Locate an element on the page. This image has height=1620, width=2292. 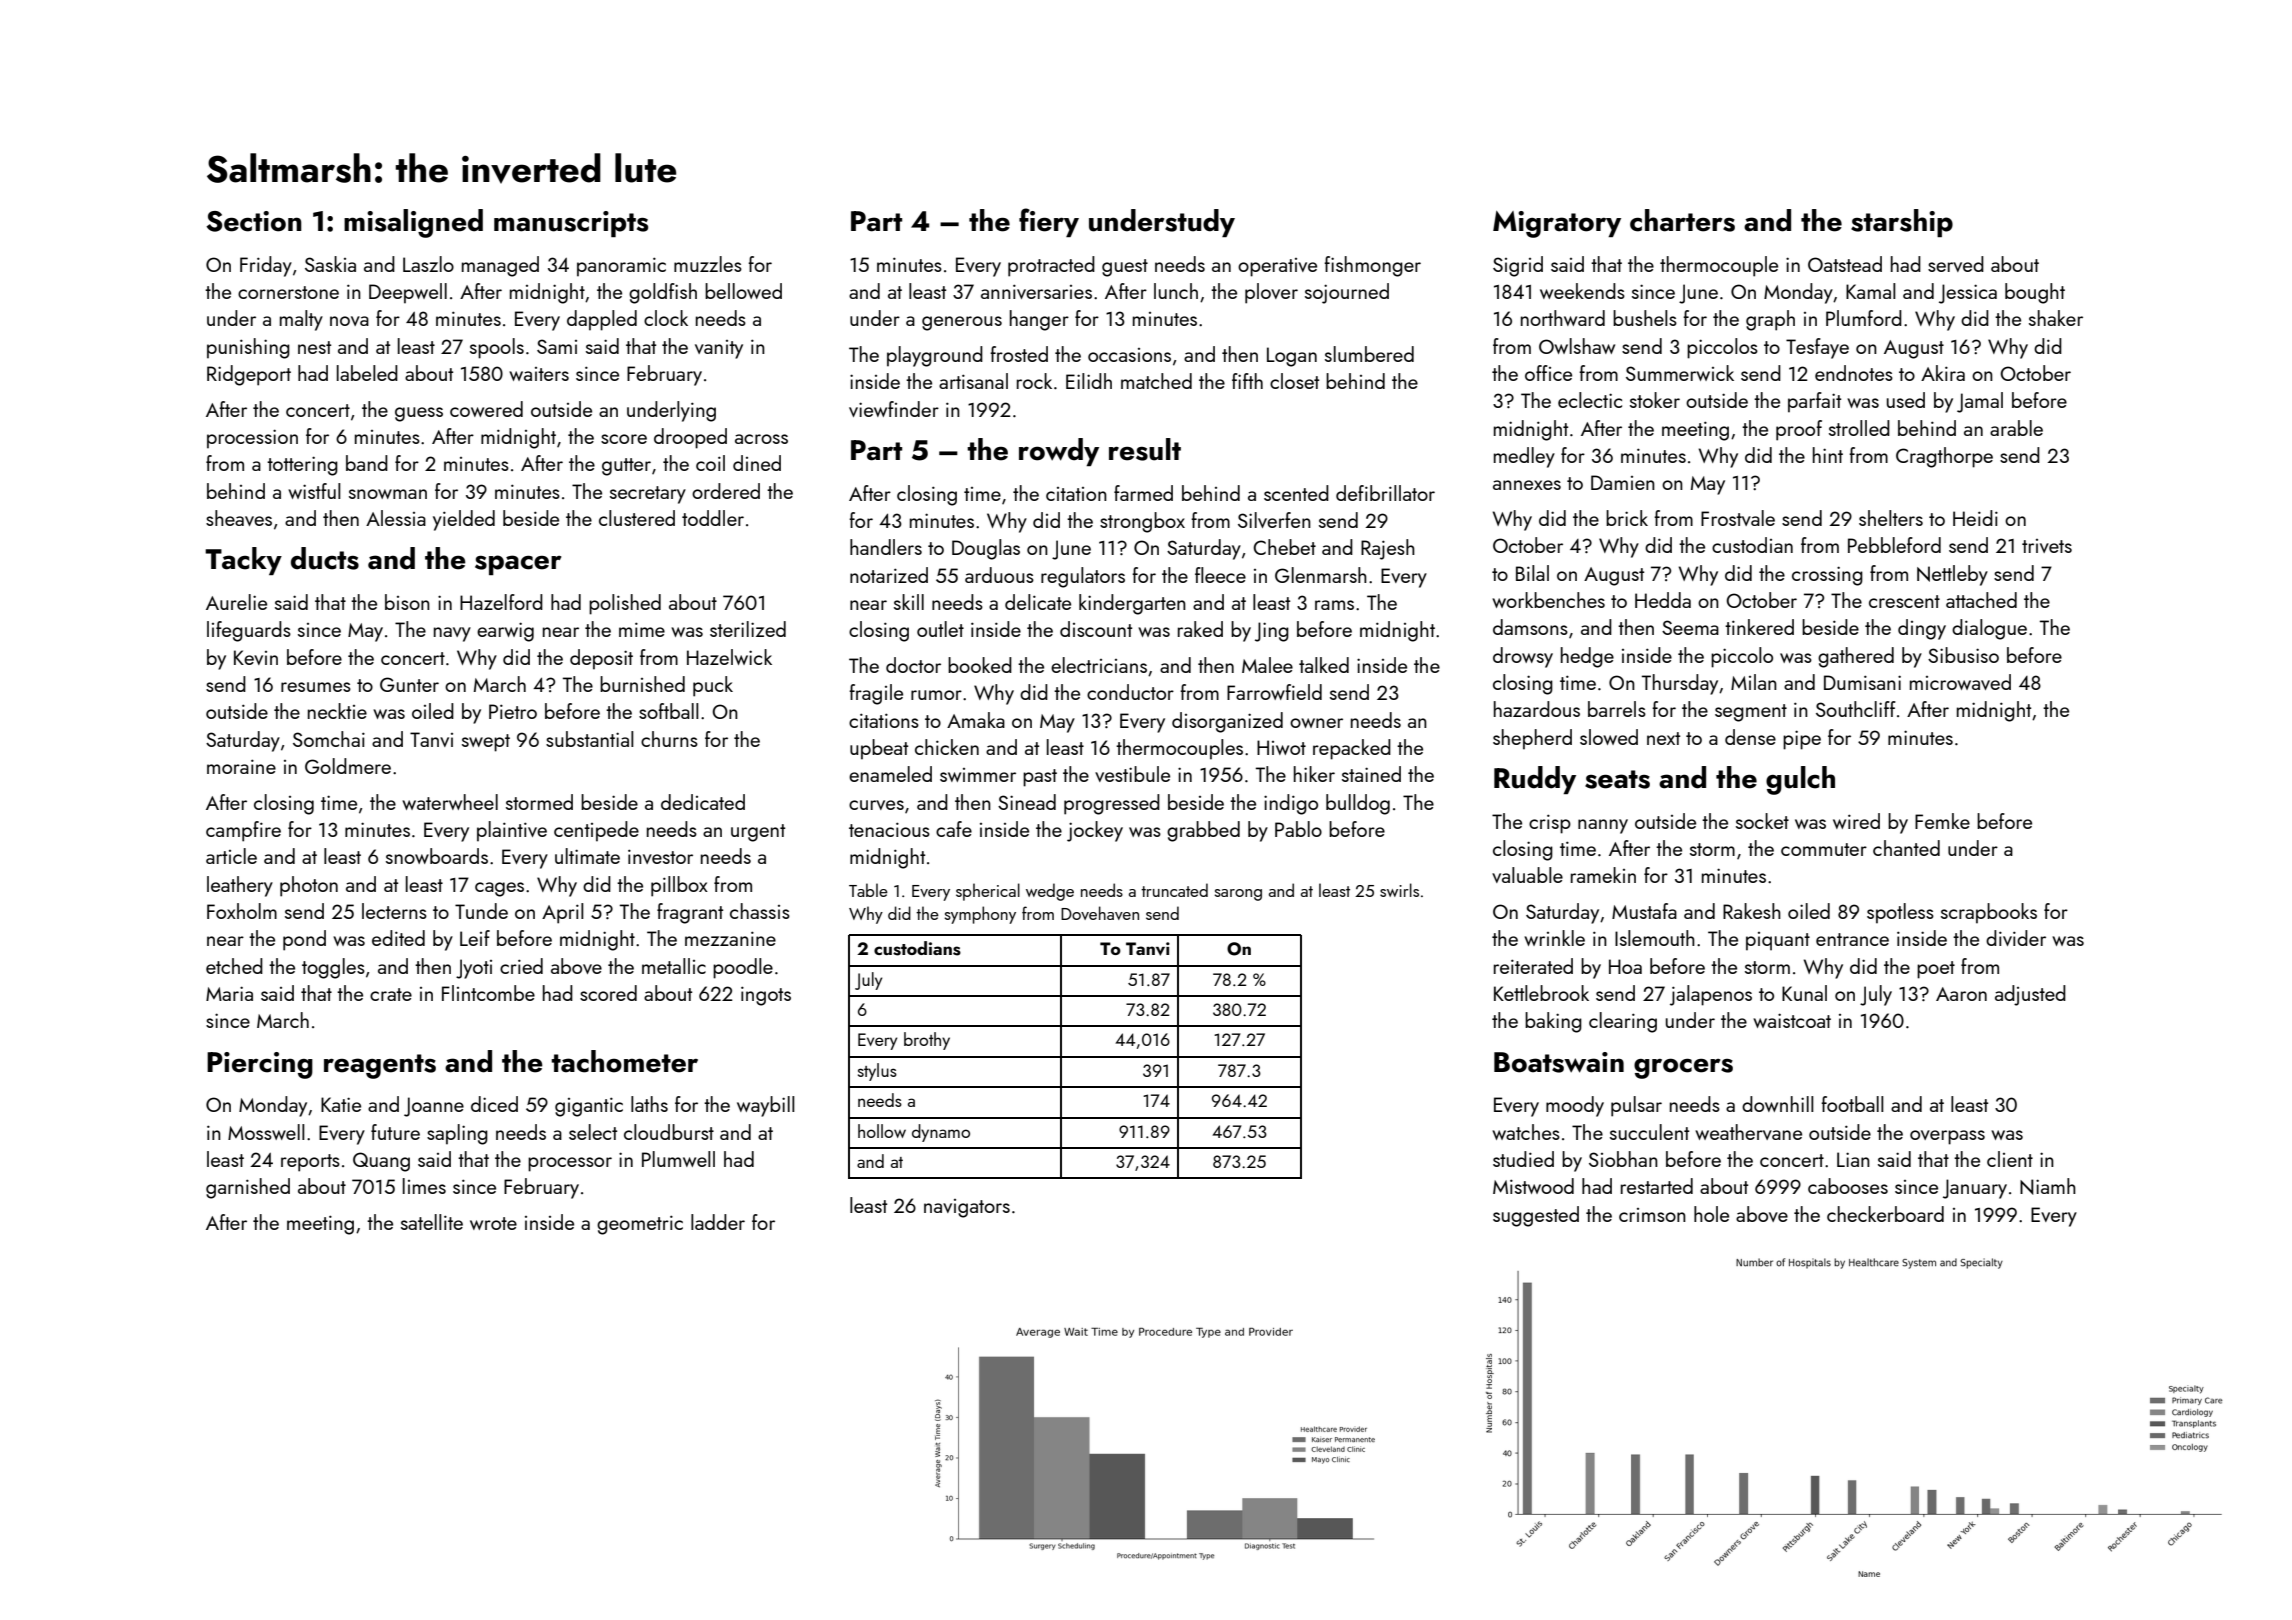
garnished is located at coordinates (248, 1188).
